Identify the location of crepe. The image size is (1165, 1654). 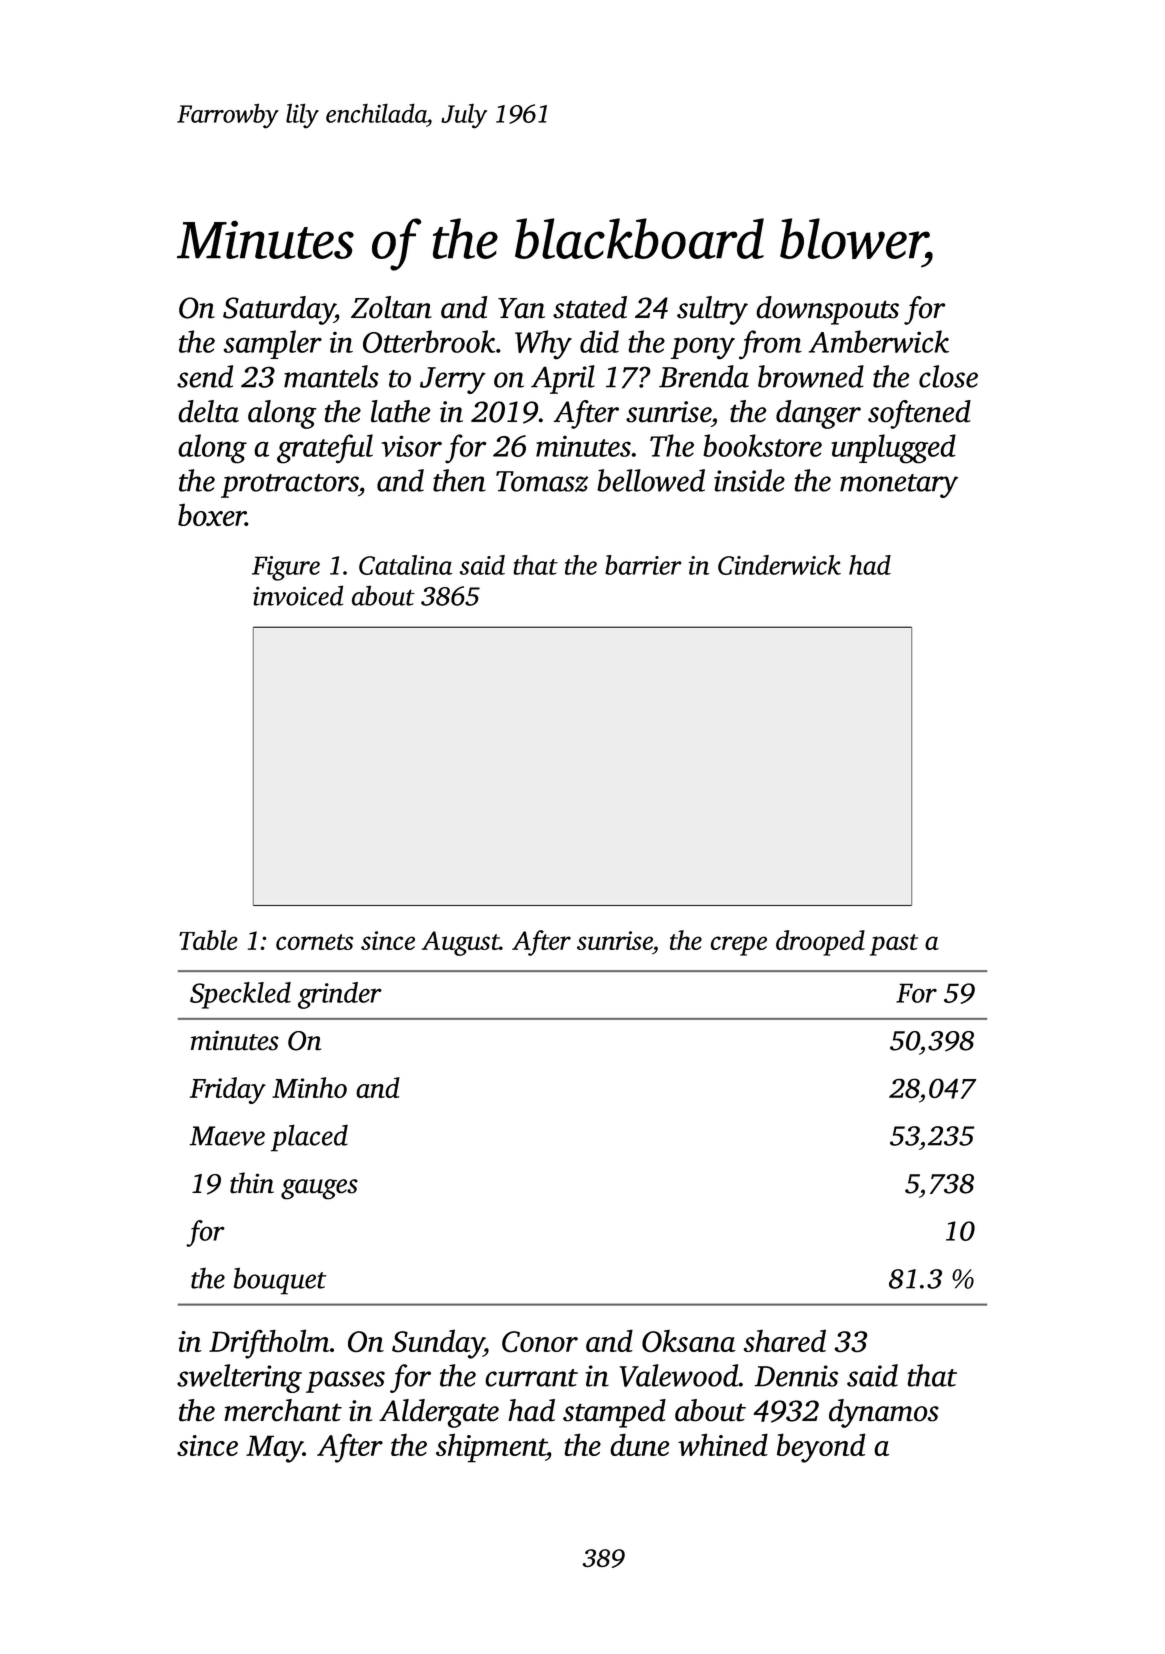
(739, 946).
